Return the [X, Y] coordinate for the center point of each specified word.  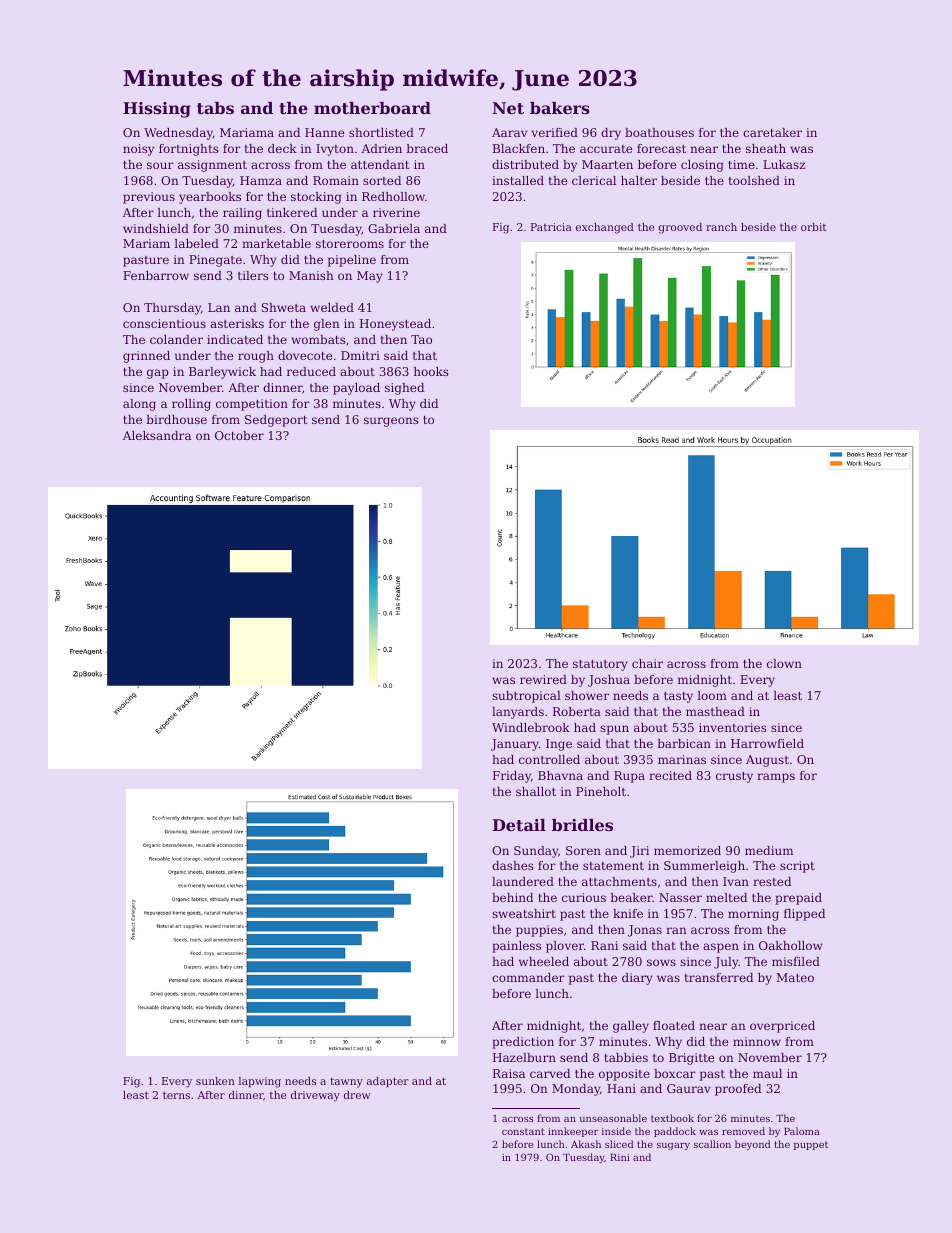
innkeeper [573, 1132]
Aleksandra [157, 435]
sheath [766, 148]
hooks [431, 371]
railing [242, 214]
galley [631, 1027]
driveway [315, 1096]
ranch [721, 227]
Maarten [607, 164]
